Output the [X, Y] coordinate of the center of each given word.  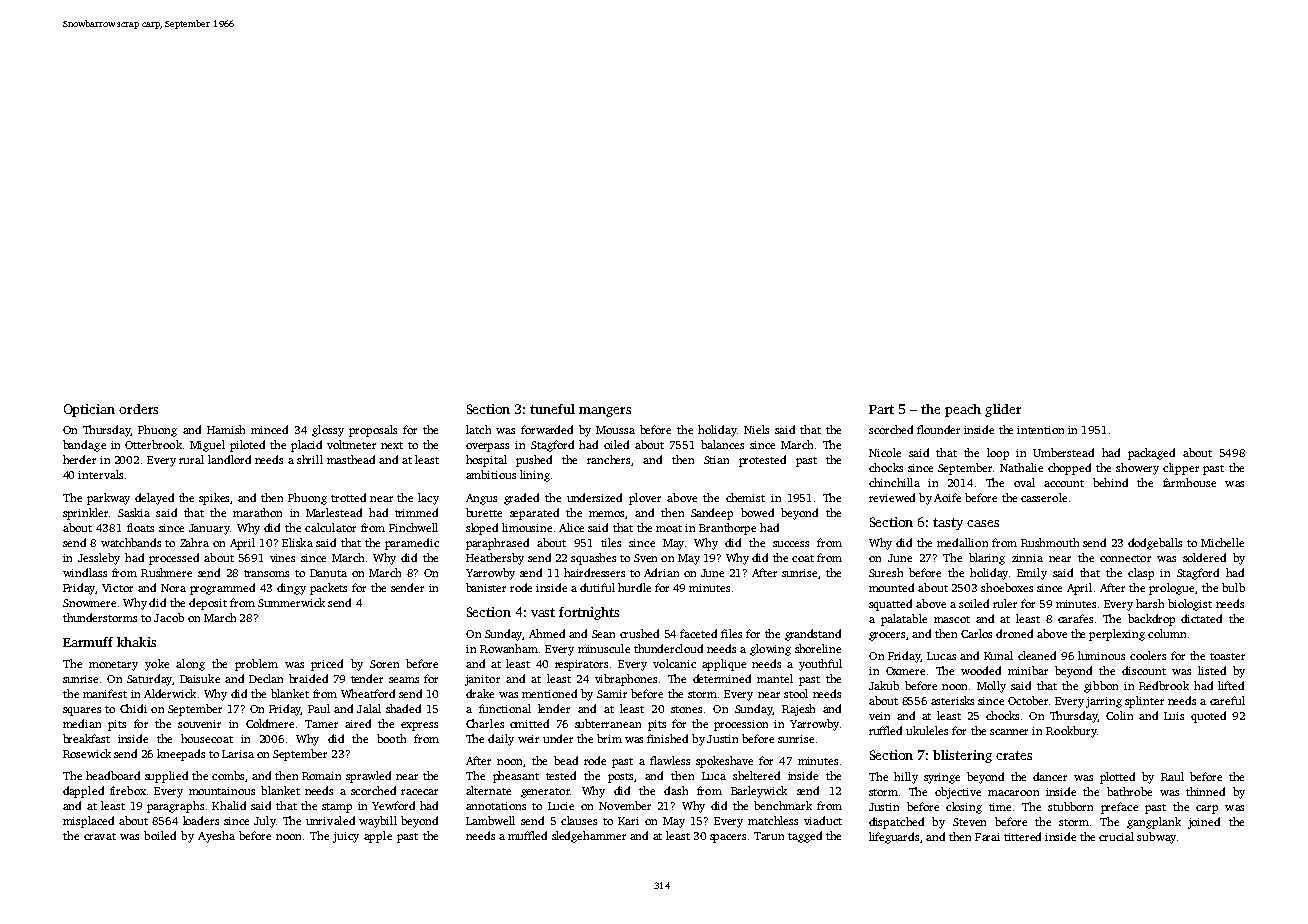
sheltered [756, 775]
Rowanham [509, 648]
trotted [348, 497]
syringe [942, 778]
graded [521, 499]
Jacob [169, 617]
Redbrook [1164, 685]
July [265, 822]
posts [620, 778]
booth [391, 738]
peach [963, 410]
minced [269, 429]
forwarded [547, 429]
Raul [1172, 776]
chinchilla [894, 482]
